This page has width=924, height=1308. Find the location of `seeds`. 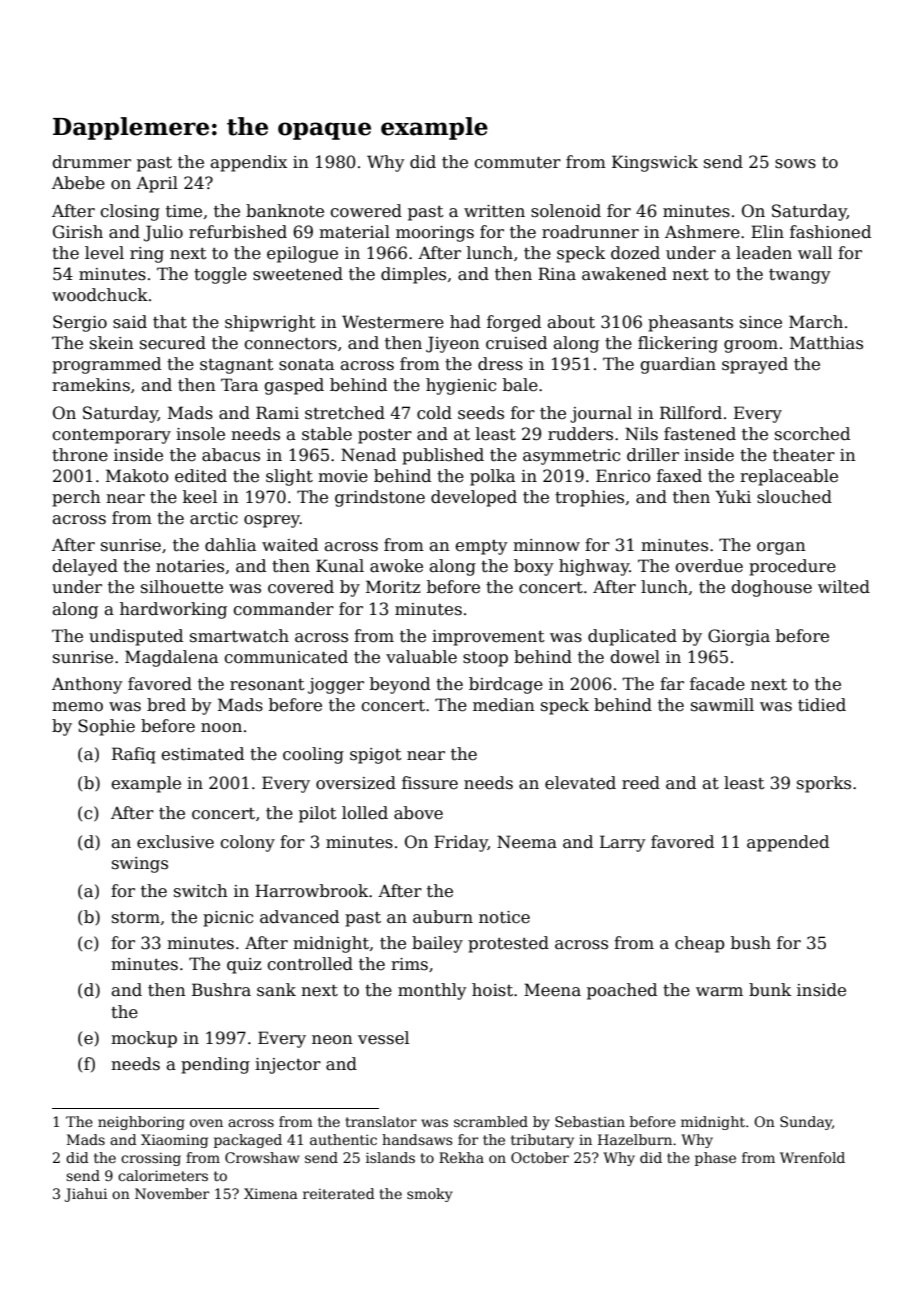

seeds is located at coordinates (481, 413).
